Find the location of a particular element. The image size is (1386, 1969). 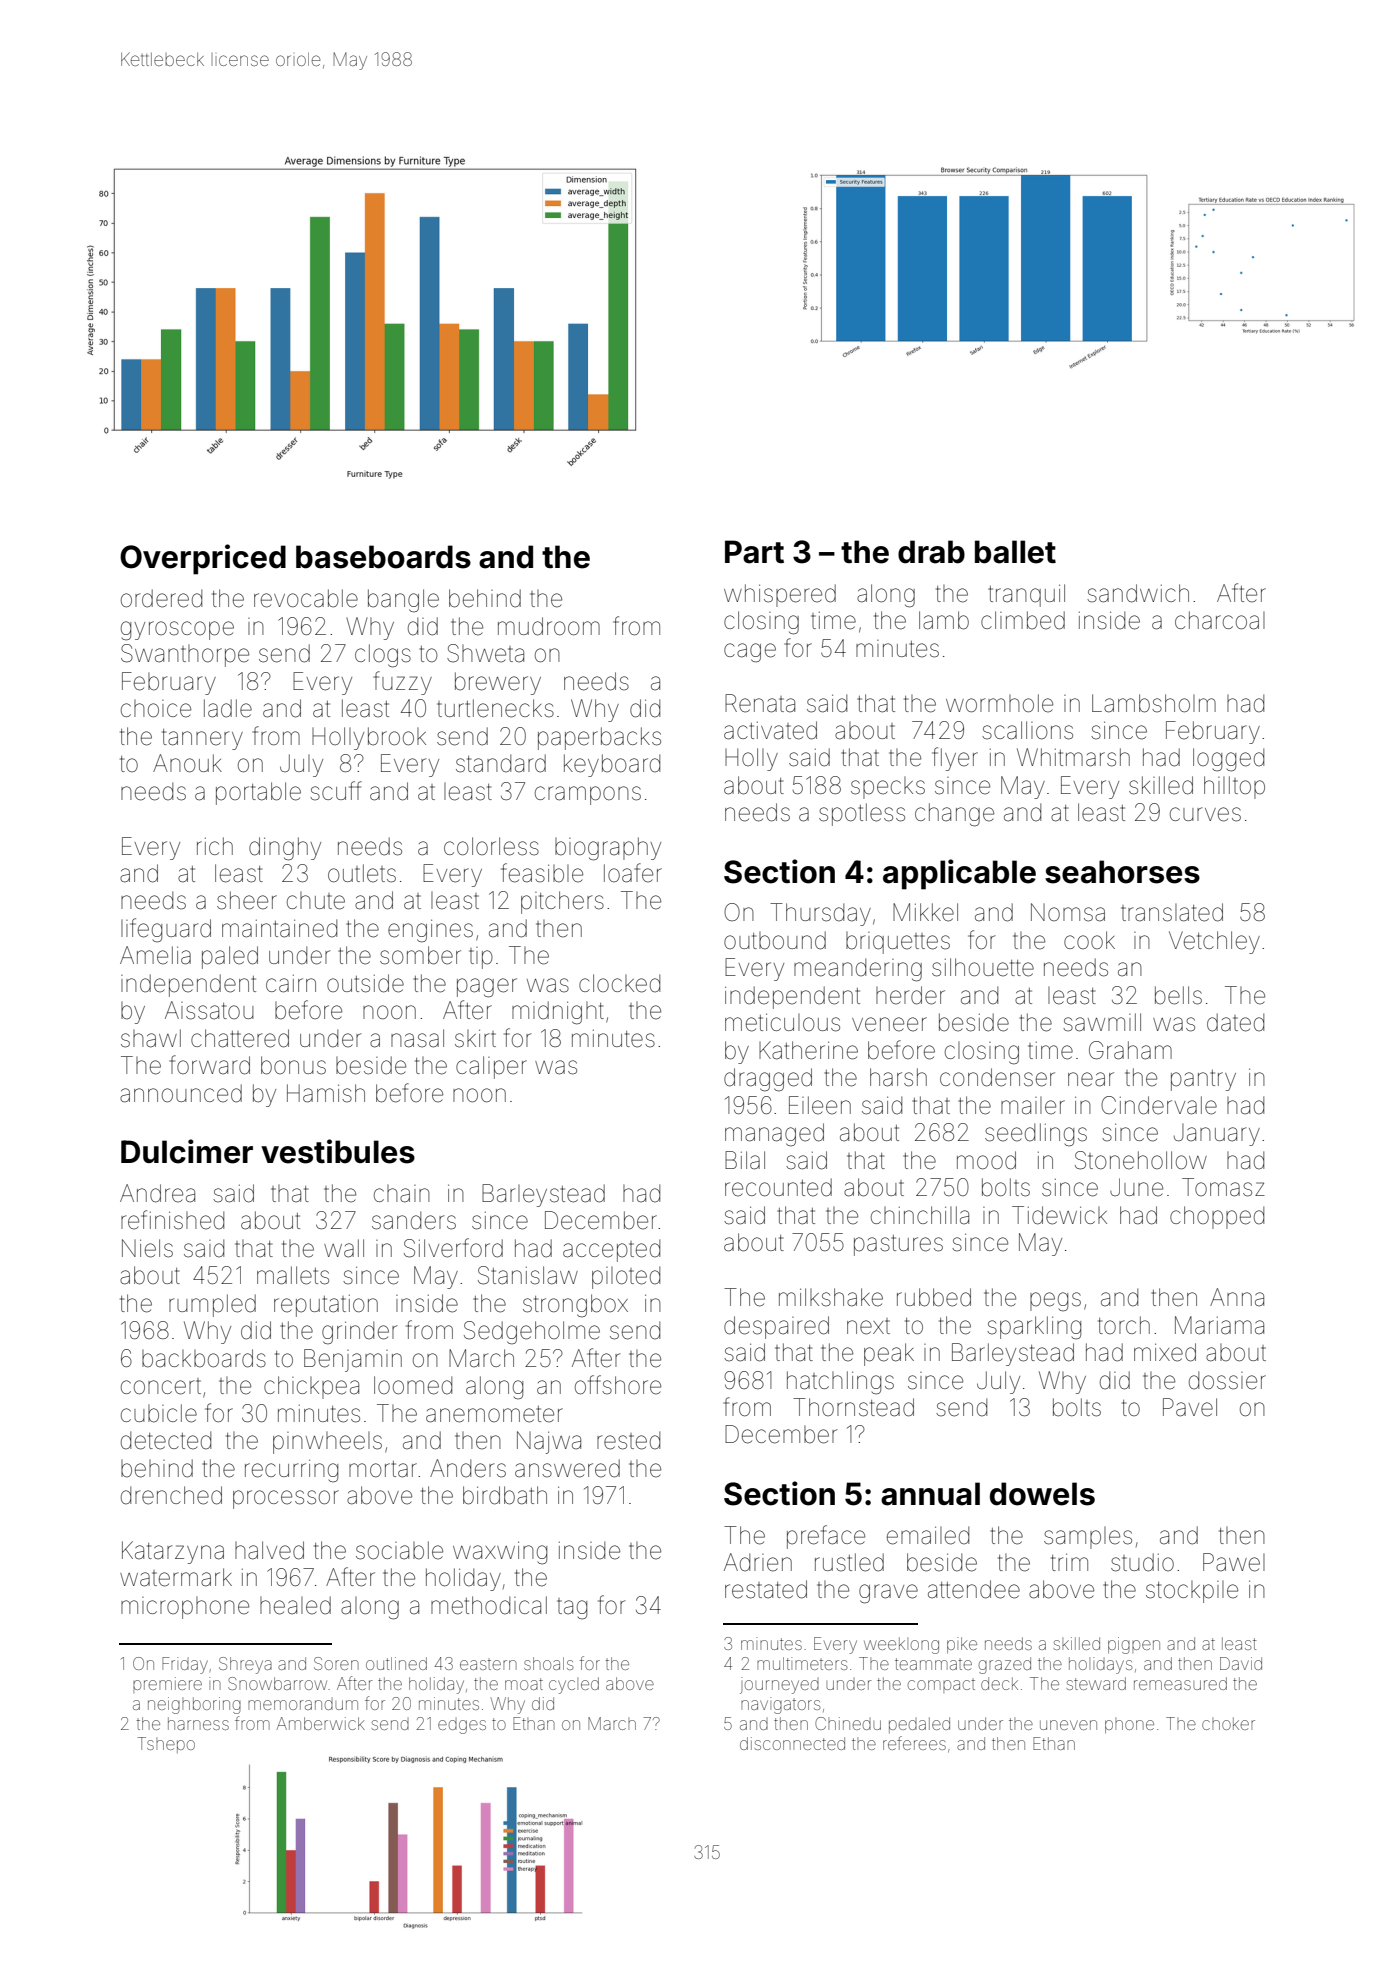

Amberwick is located at coordinates (321, 1723).
